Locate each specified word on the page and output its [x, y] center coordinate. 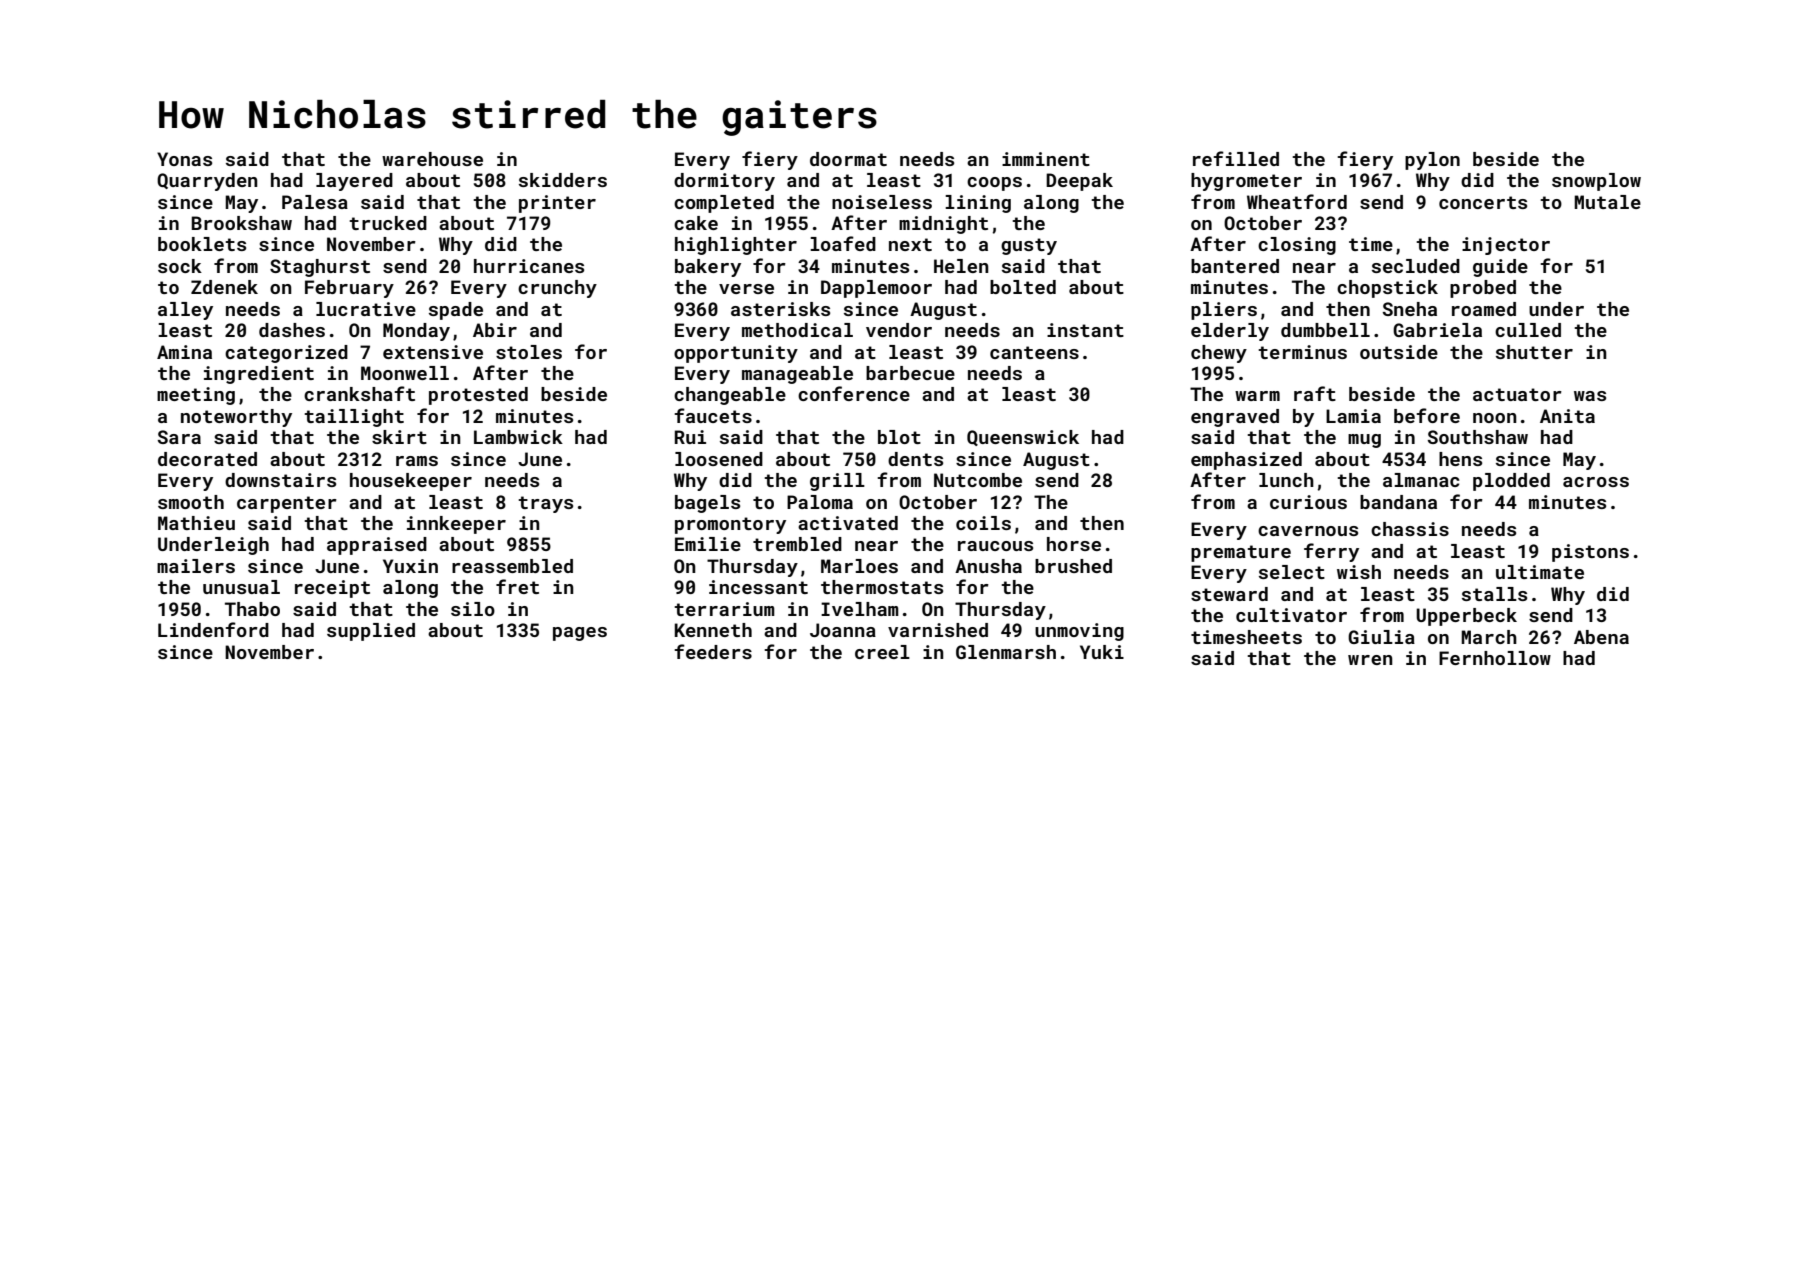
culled [1528, 330]
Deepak [1079, 182]
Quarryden [207, 182]
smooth [191, 502]
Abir [495, 330]
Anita [1567, 416]
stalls [1494, 594]
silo [473, 609]
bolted [1023, 287]
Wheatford [1297, 201]
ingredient [259, 375]
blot [899, 437]
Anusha [988, 566]
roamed [1484, 309]
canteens [1034, 352]
